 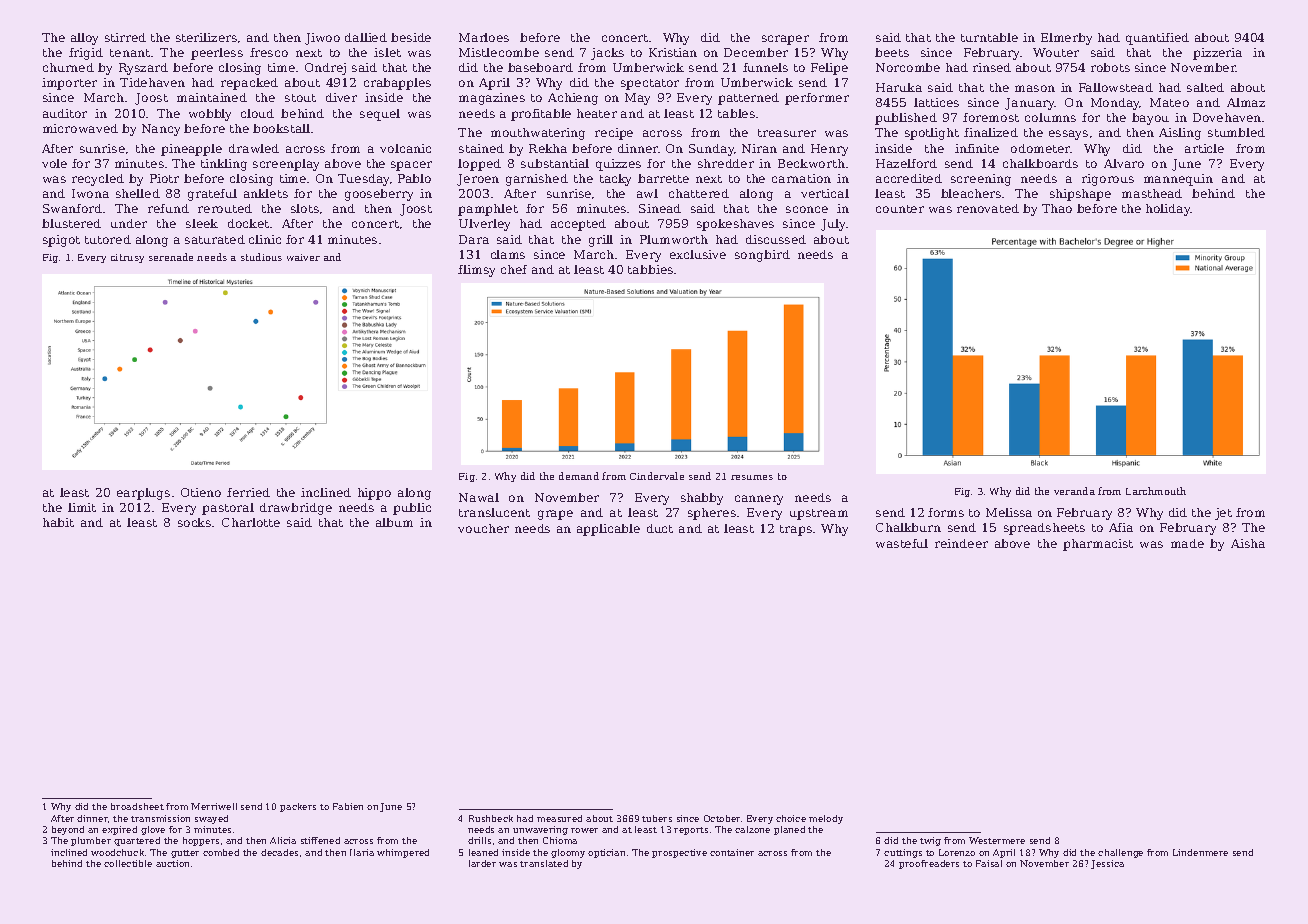 I want to click on Larchmouth, so click(x=1156, y=491).
